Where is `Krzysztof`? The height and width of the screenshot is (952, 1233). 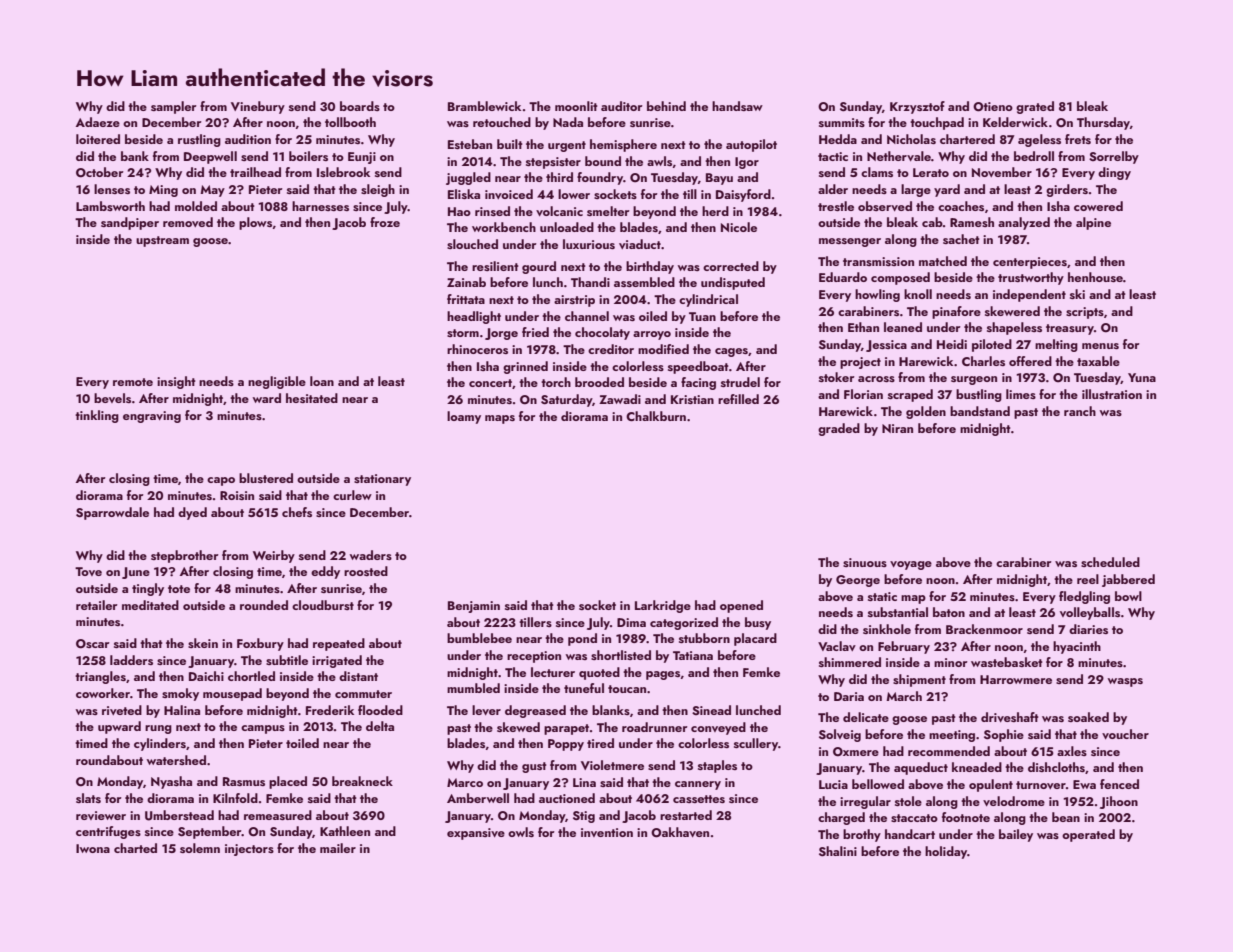 Krzysztof is located at coordinates (917, 107).
